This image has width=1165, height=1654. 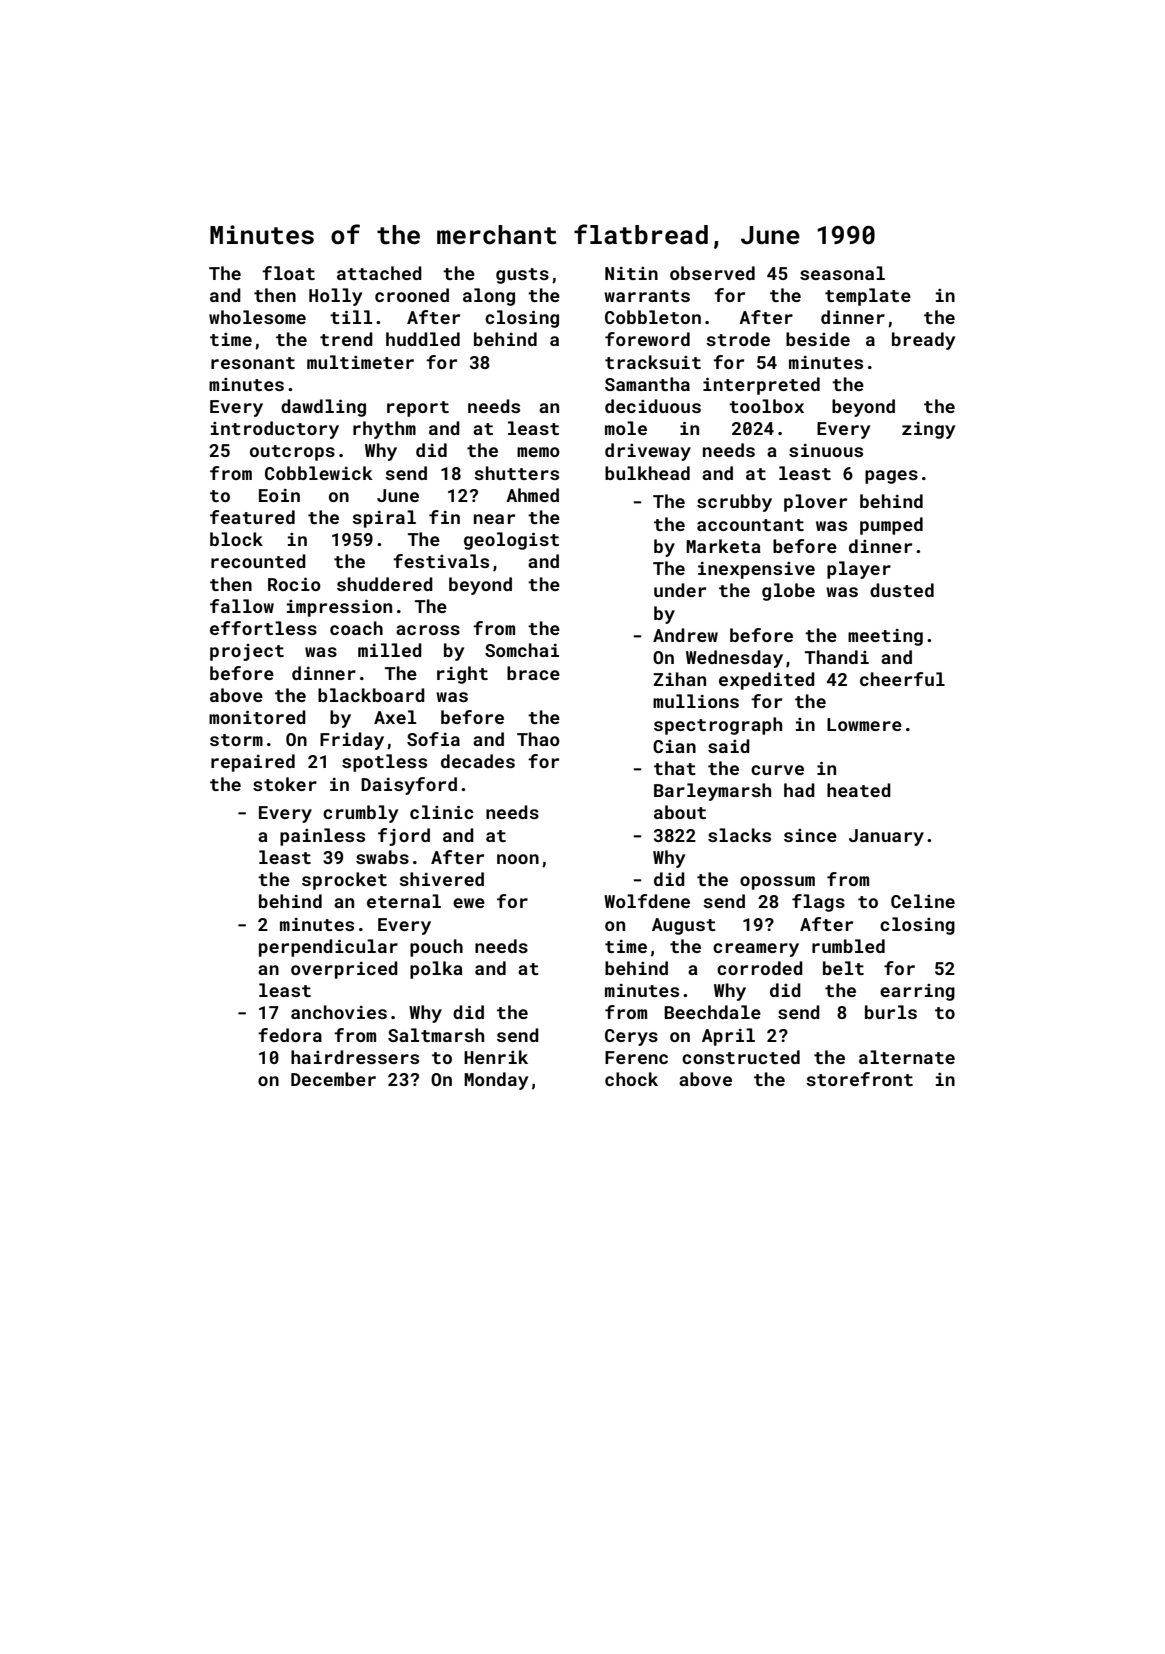 I want to click on anchovies, so click(x=339, y=1012).
